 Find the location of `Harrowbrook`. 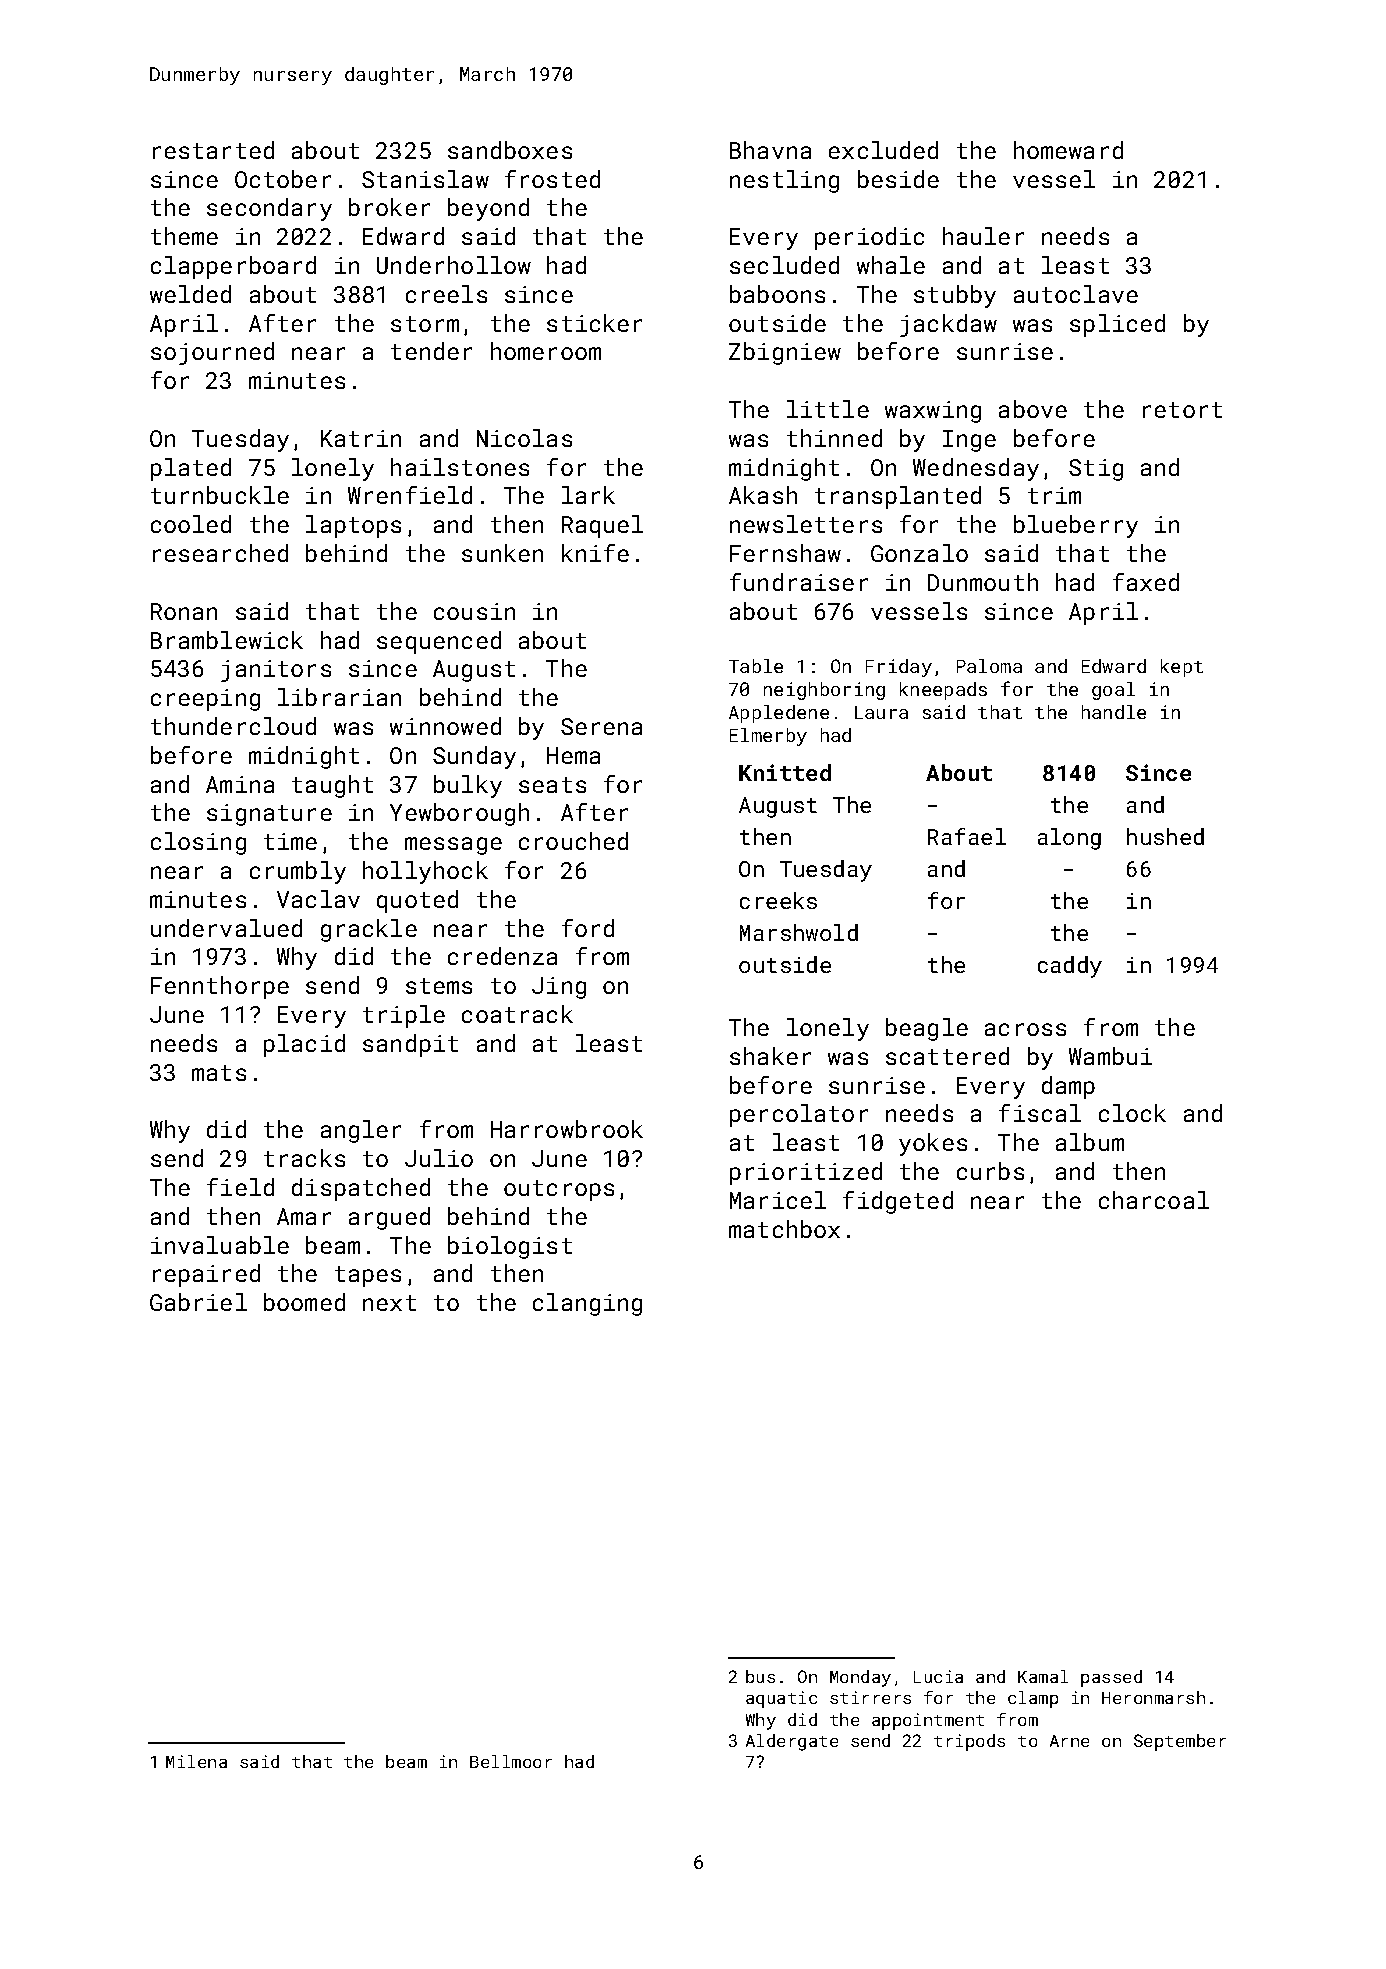

Harrowbrook is located at coordinates (567, 1129).
